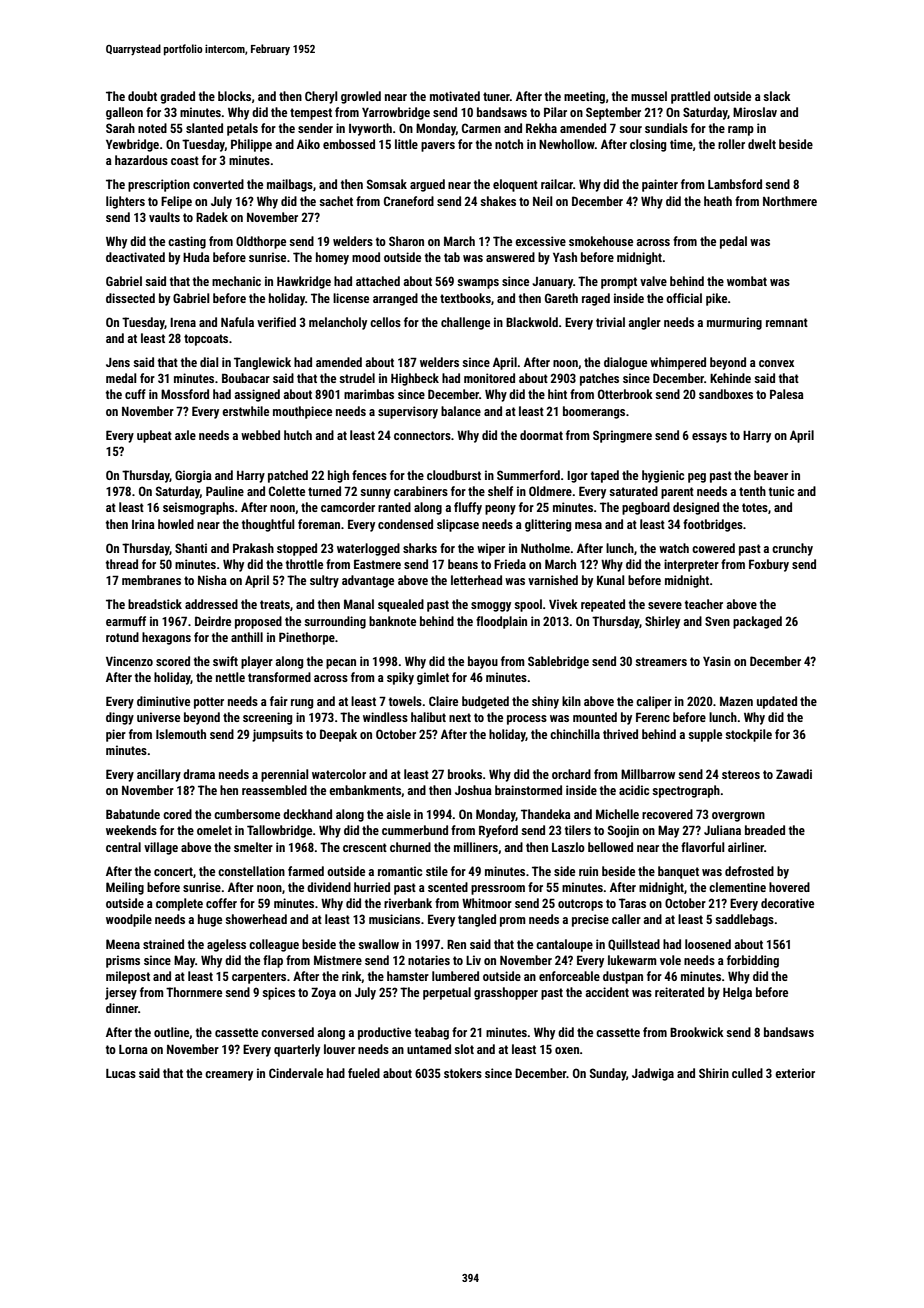 The image size is (924, 1308). I want to click on Mazen, so click(736, 701).
